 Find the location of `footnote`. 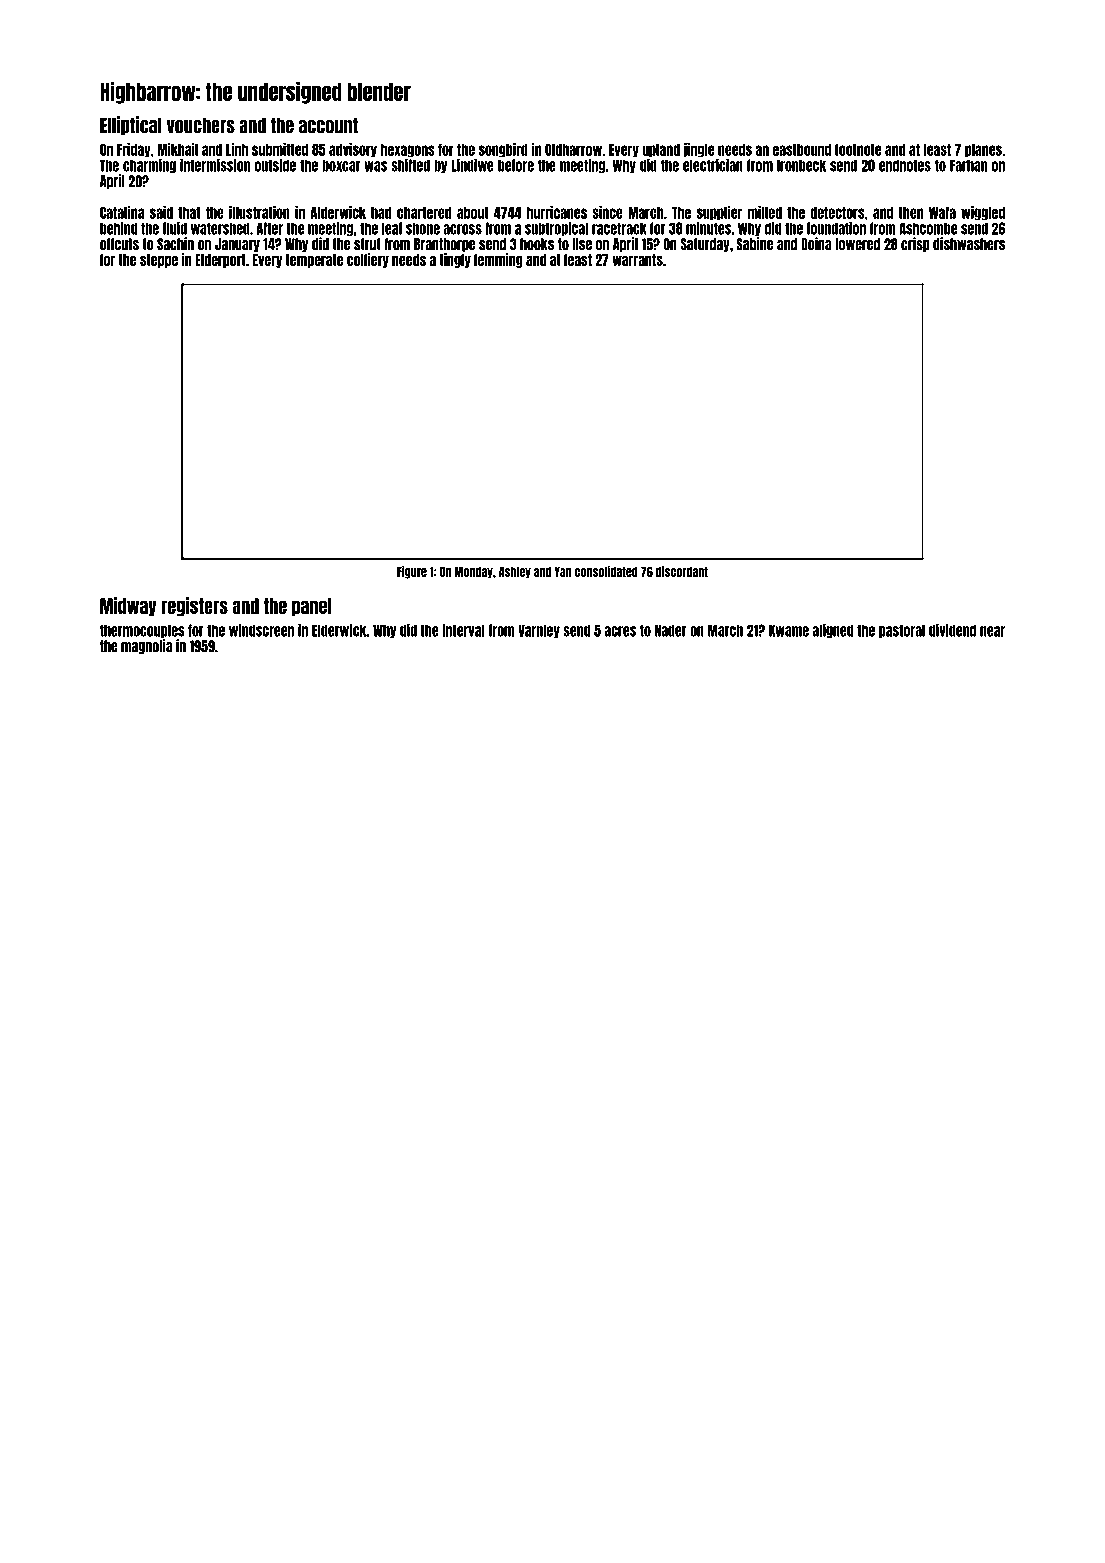

footnote is located at coordinates (858, 149).
